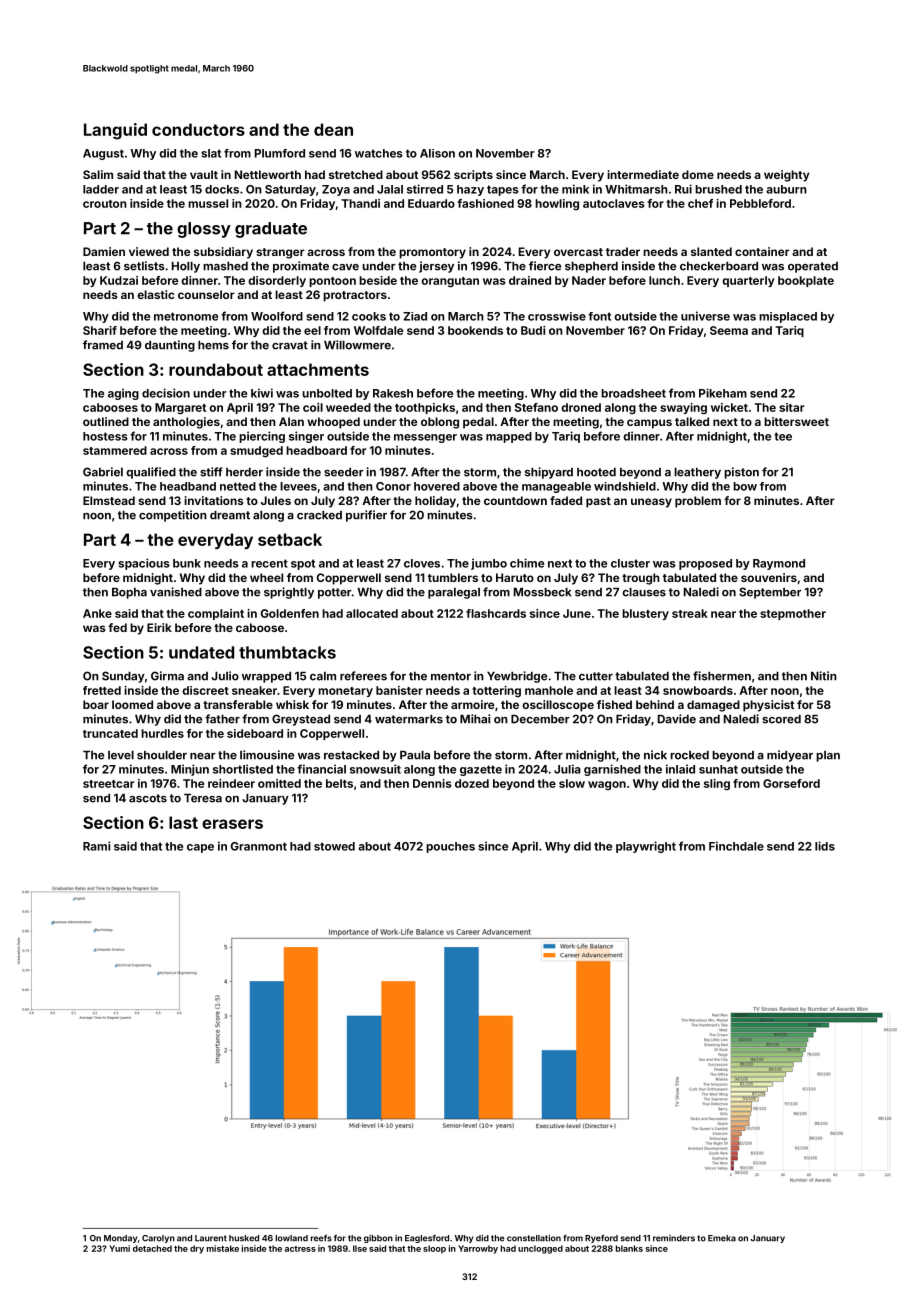 The height and width of the screenshot is (1308, 924). Describe the element at coordinates (450, 847) in the screenshot. I see `pouches` at that location.
